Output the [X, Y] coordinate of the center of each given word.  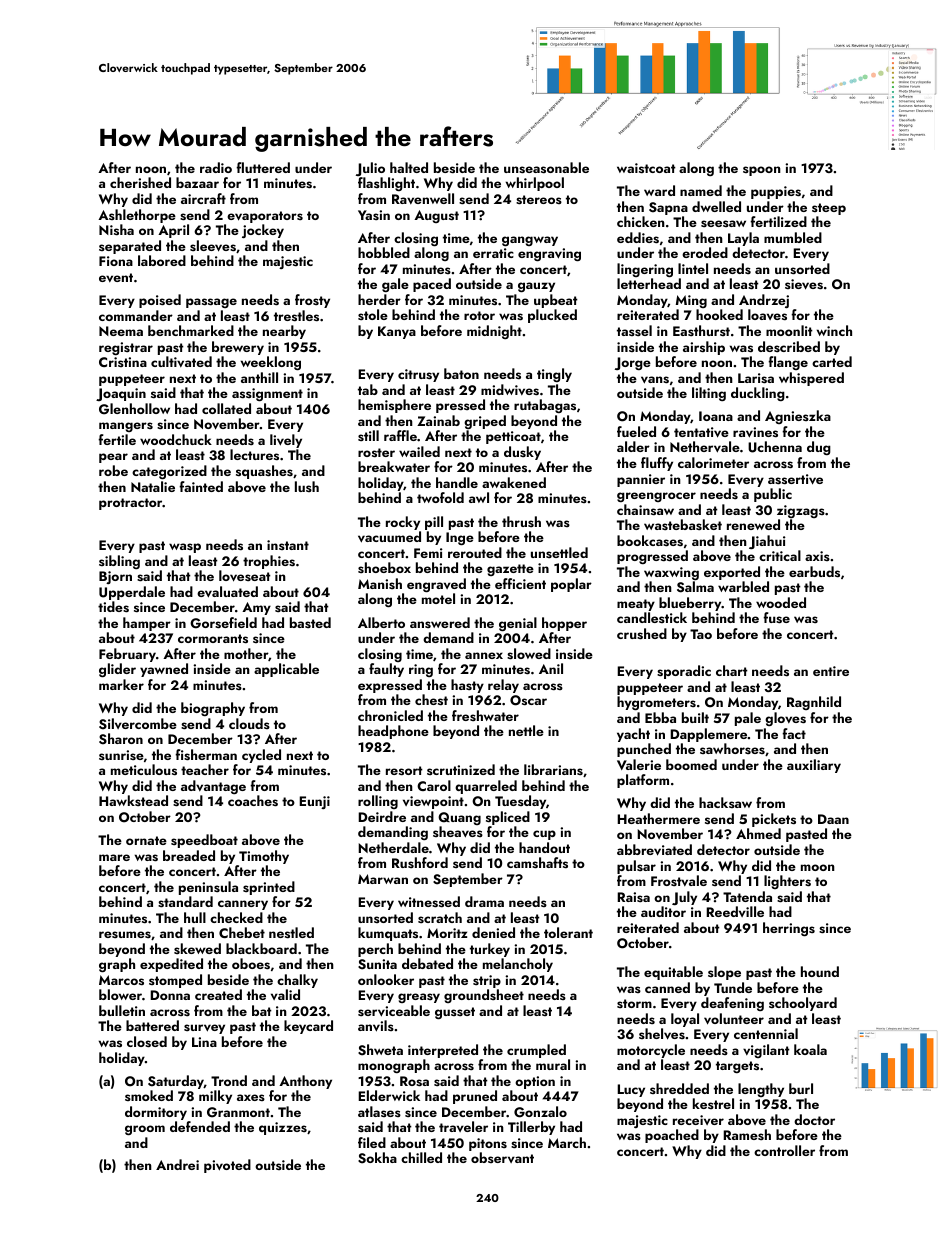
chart [732, 670]
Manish [380, 583]
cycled [261, 756]
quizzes [283, 1128]
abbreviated [654, 850]
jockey [263, 231]
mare [114, 857]
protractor [130, 504]
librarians [553, 769]
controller [784, 1150]
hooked [719, 315]
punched [644, 750]
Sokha [377, 1158]
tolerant [568, 932]
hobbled [384, 252]
